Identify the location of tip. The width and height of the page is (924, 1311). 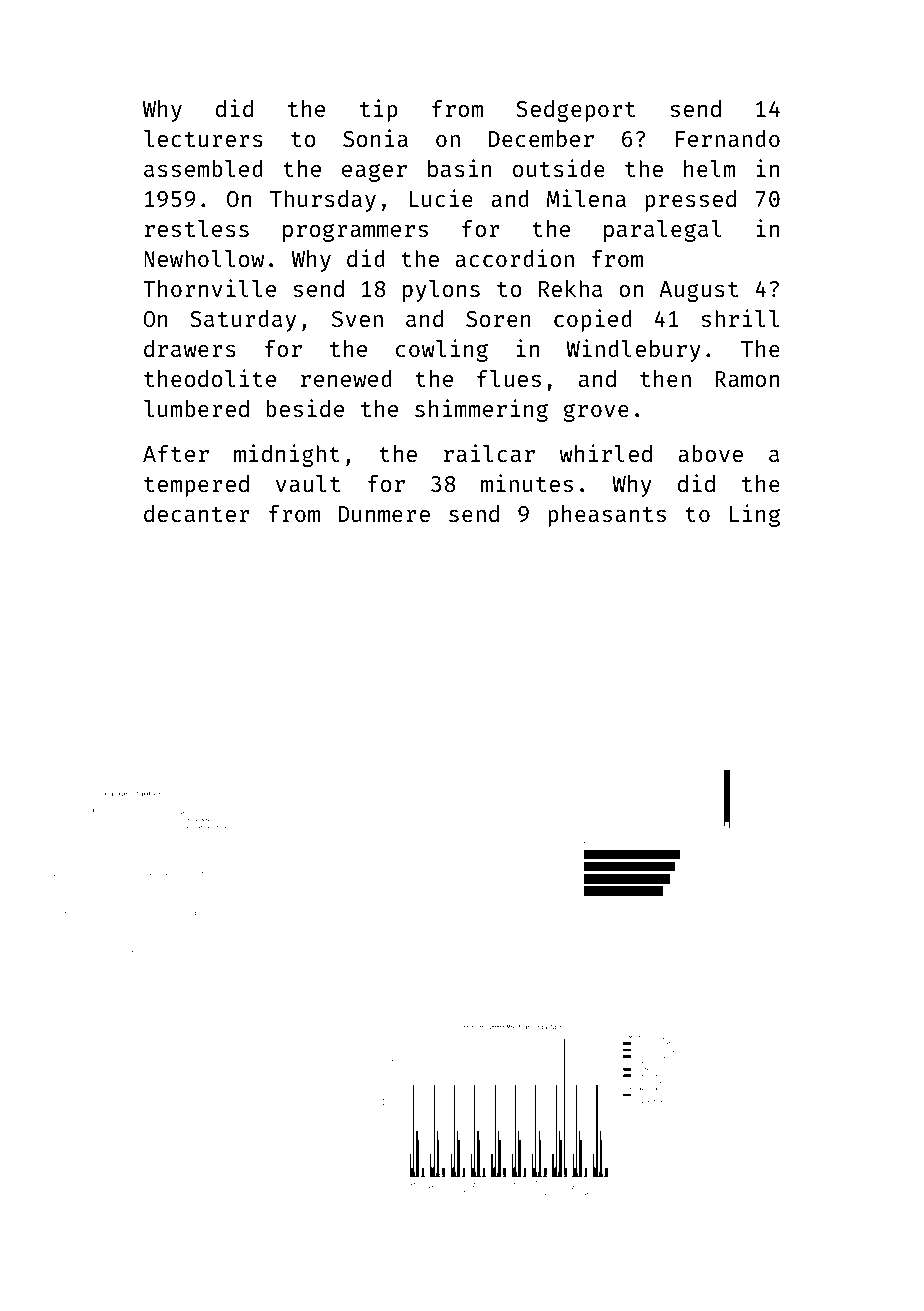
(379, 110).
